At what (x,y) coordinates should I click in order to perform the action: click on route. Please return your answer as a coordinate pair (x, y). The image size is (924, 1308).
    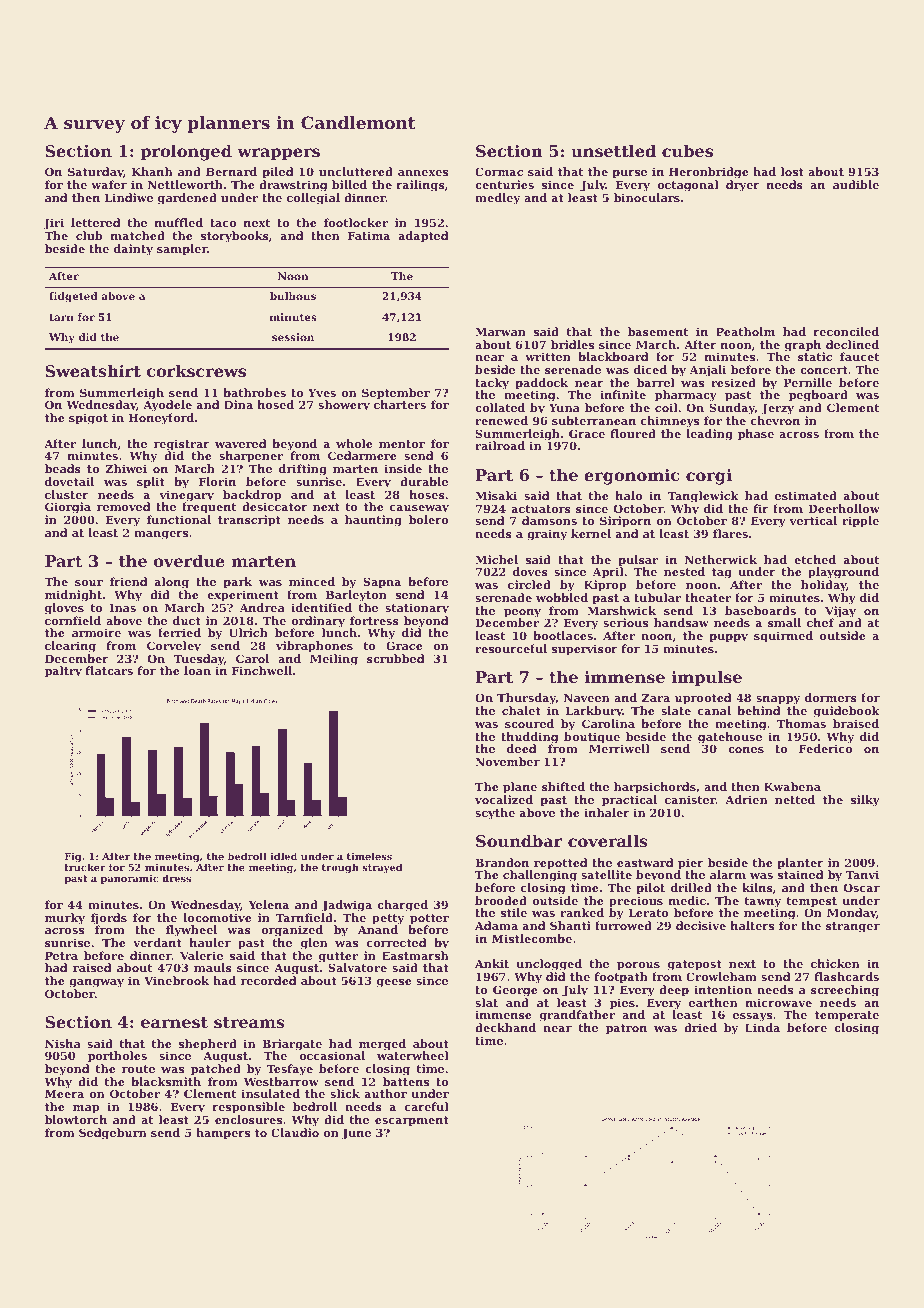
    Looking at the image, I should click on (138, 1069).
